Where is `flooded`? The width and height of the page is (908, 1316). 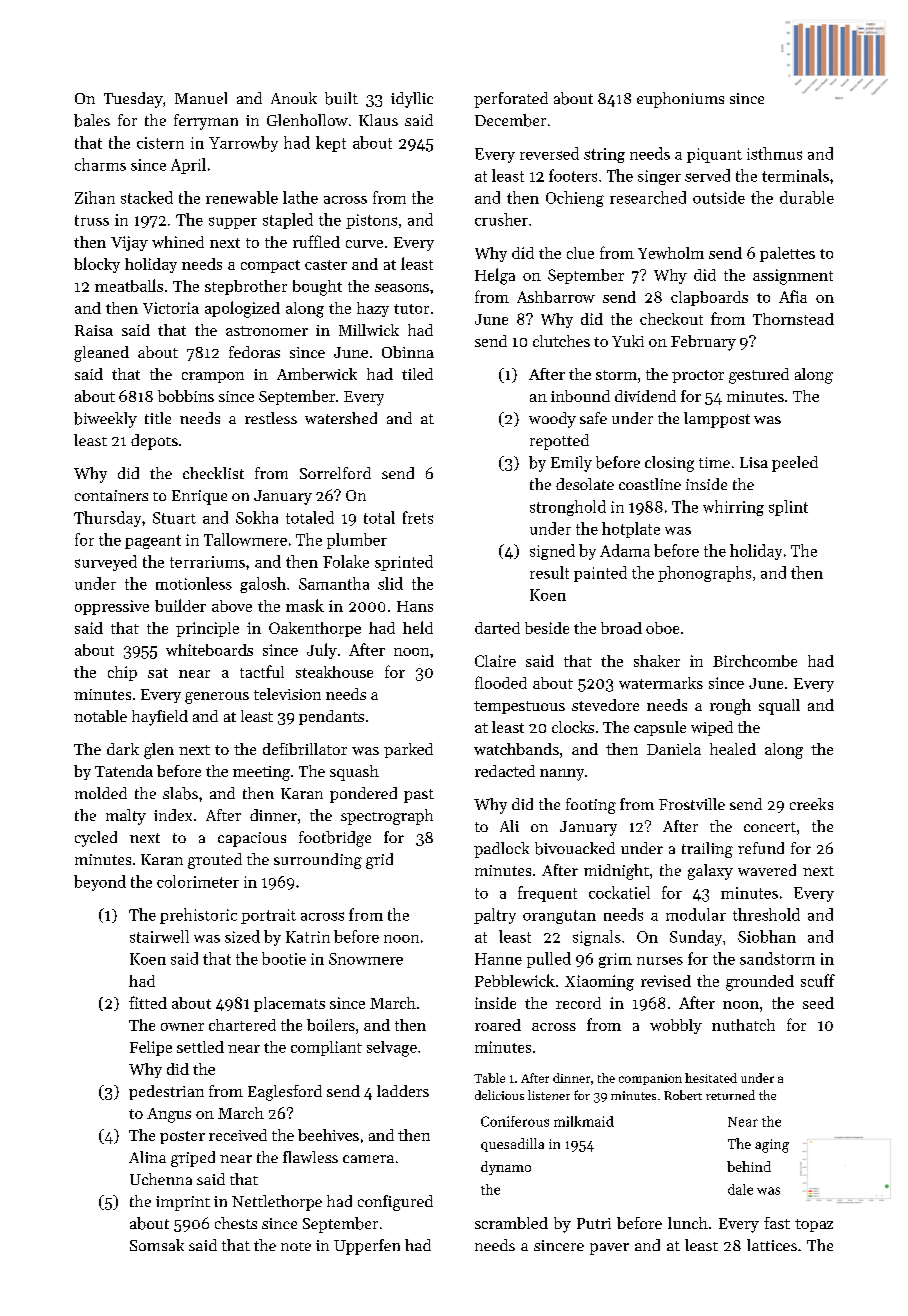 flooded is located at coordinates (501, 682).
